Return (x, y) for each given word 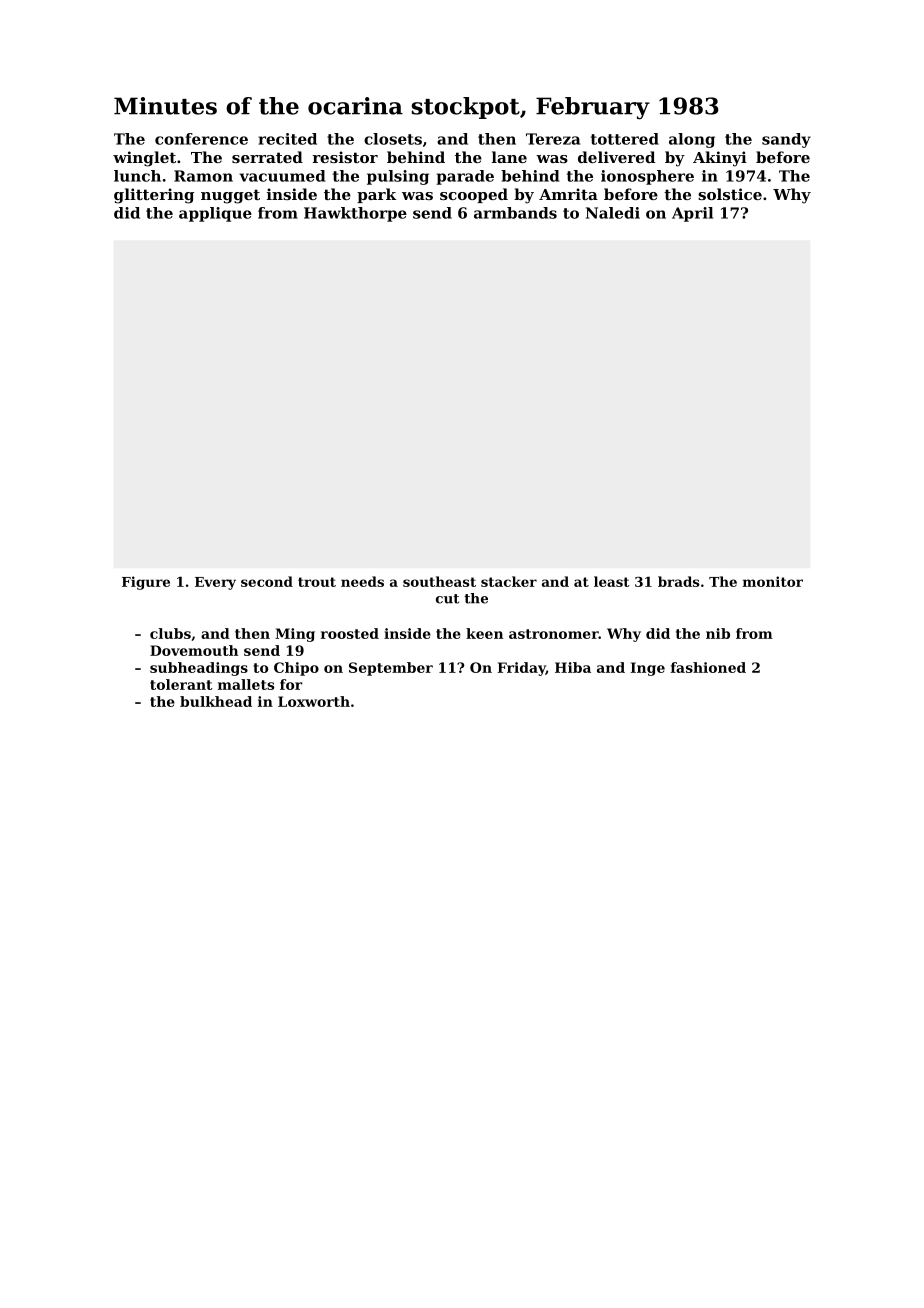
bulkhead (216, 701)
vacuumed (282, 176)
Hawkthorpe (355, 214)
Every (215, 583)
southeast (439, 581)
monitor (773, 581)
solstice (730, 194)
